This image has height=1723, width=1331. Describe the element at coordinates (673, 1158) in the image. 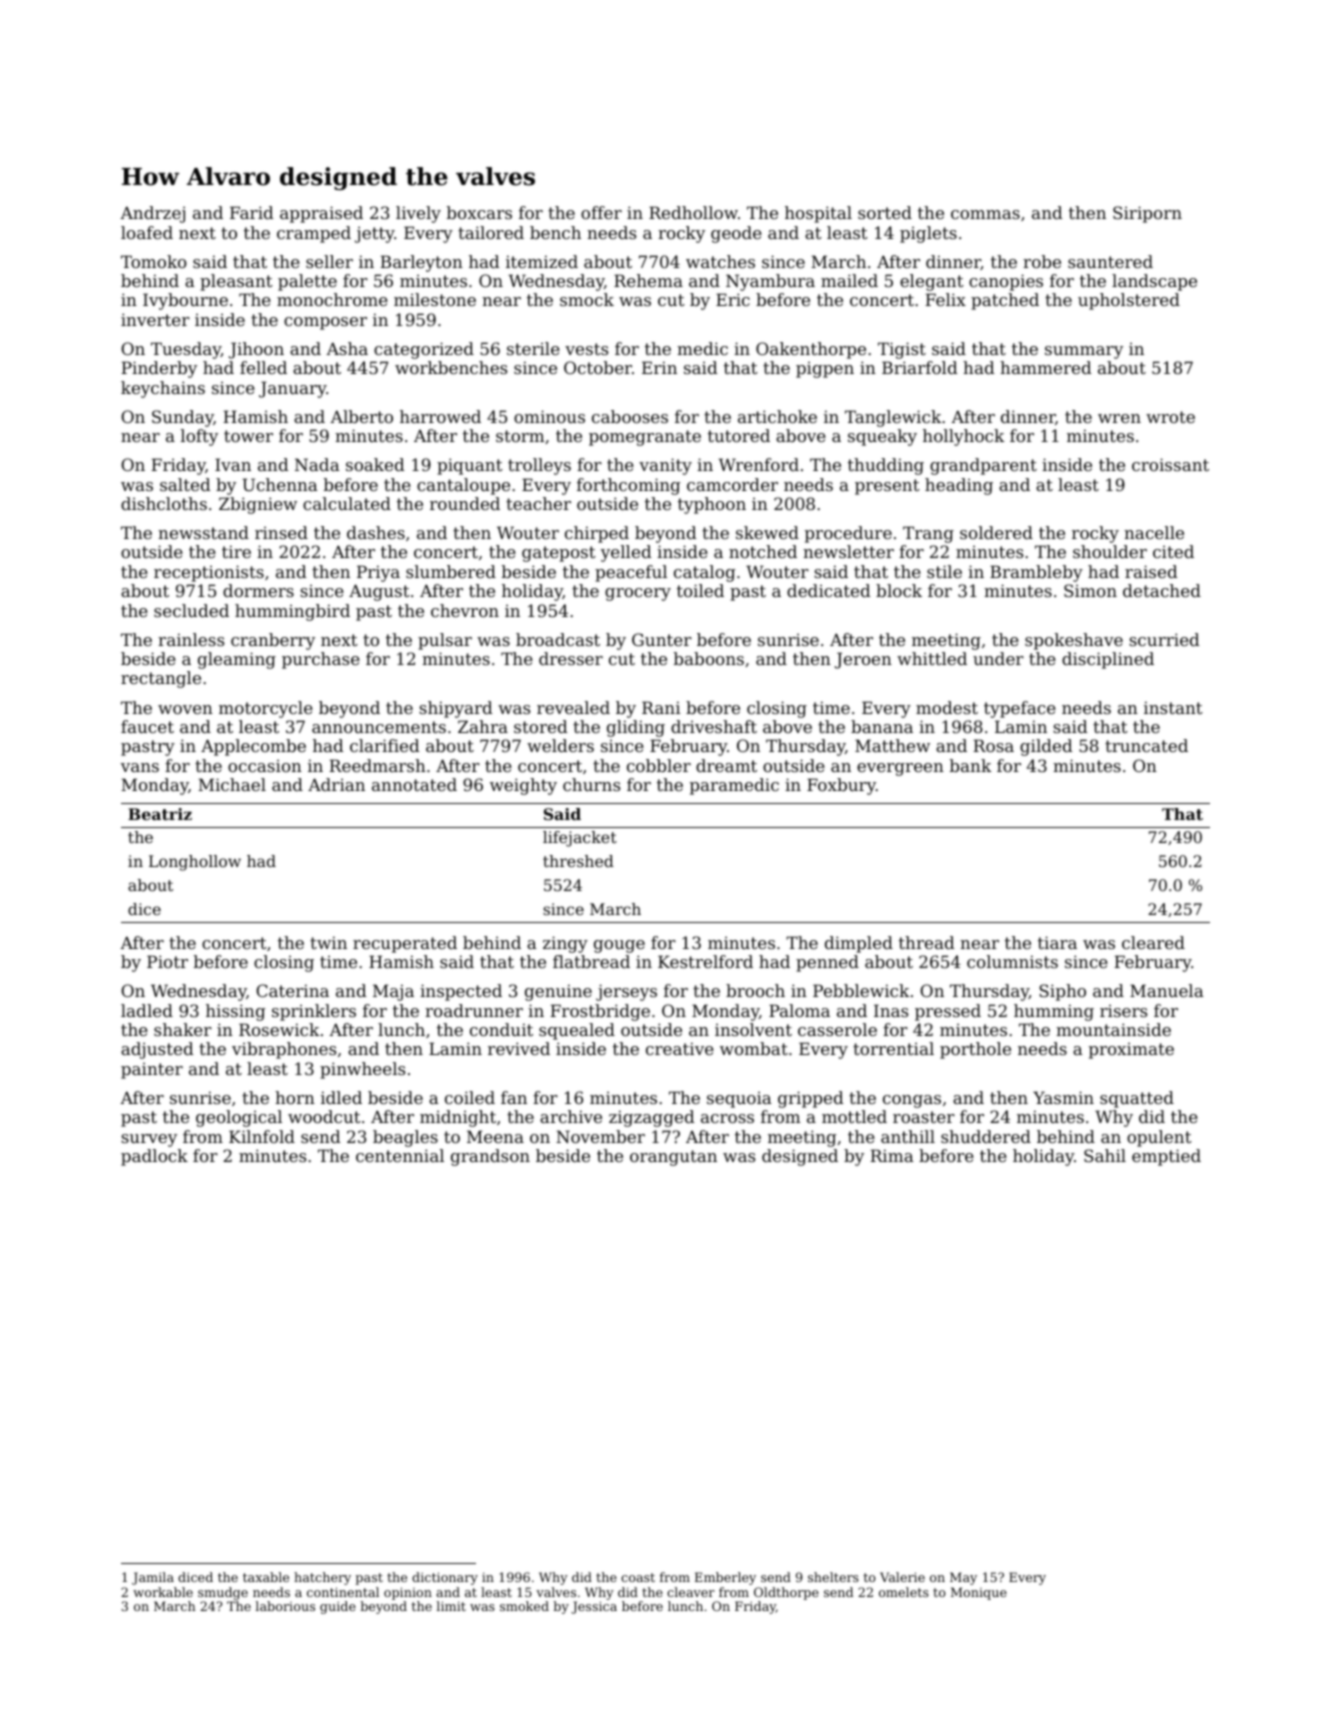

I see `orangutan` at that location.
